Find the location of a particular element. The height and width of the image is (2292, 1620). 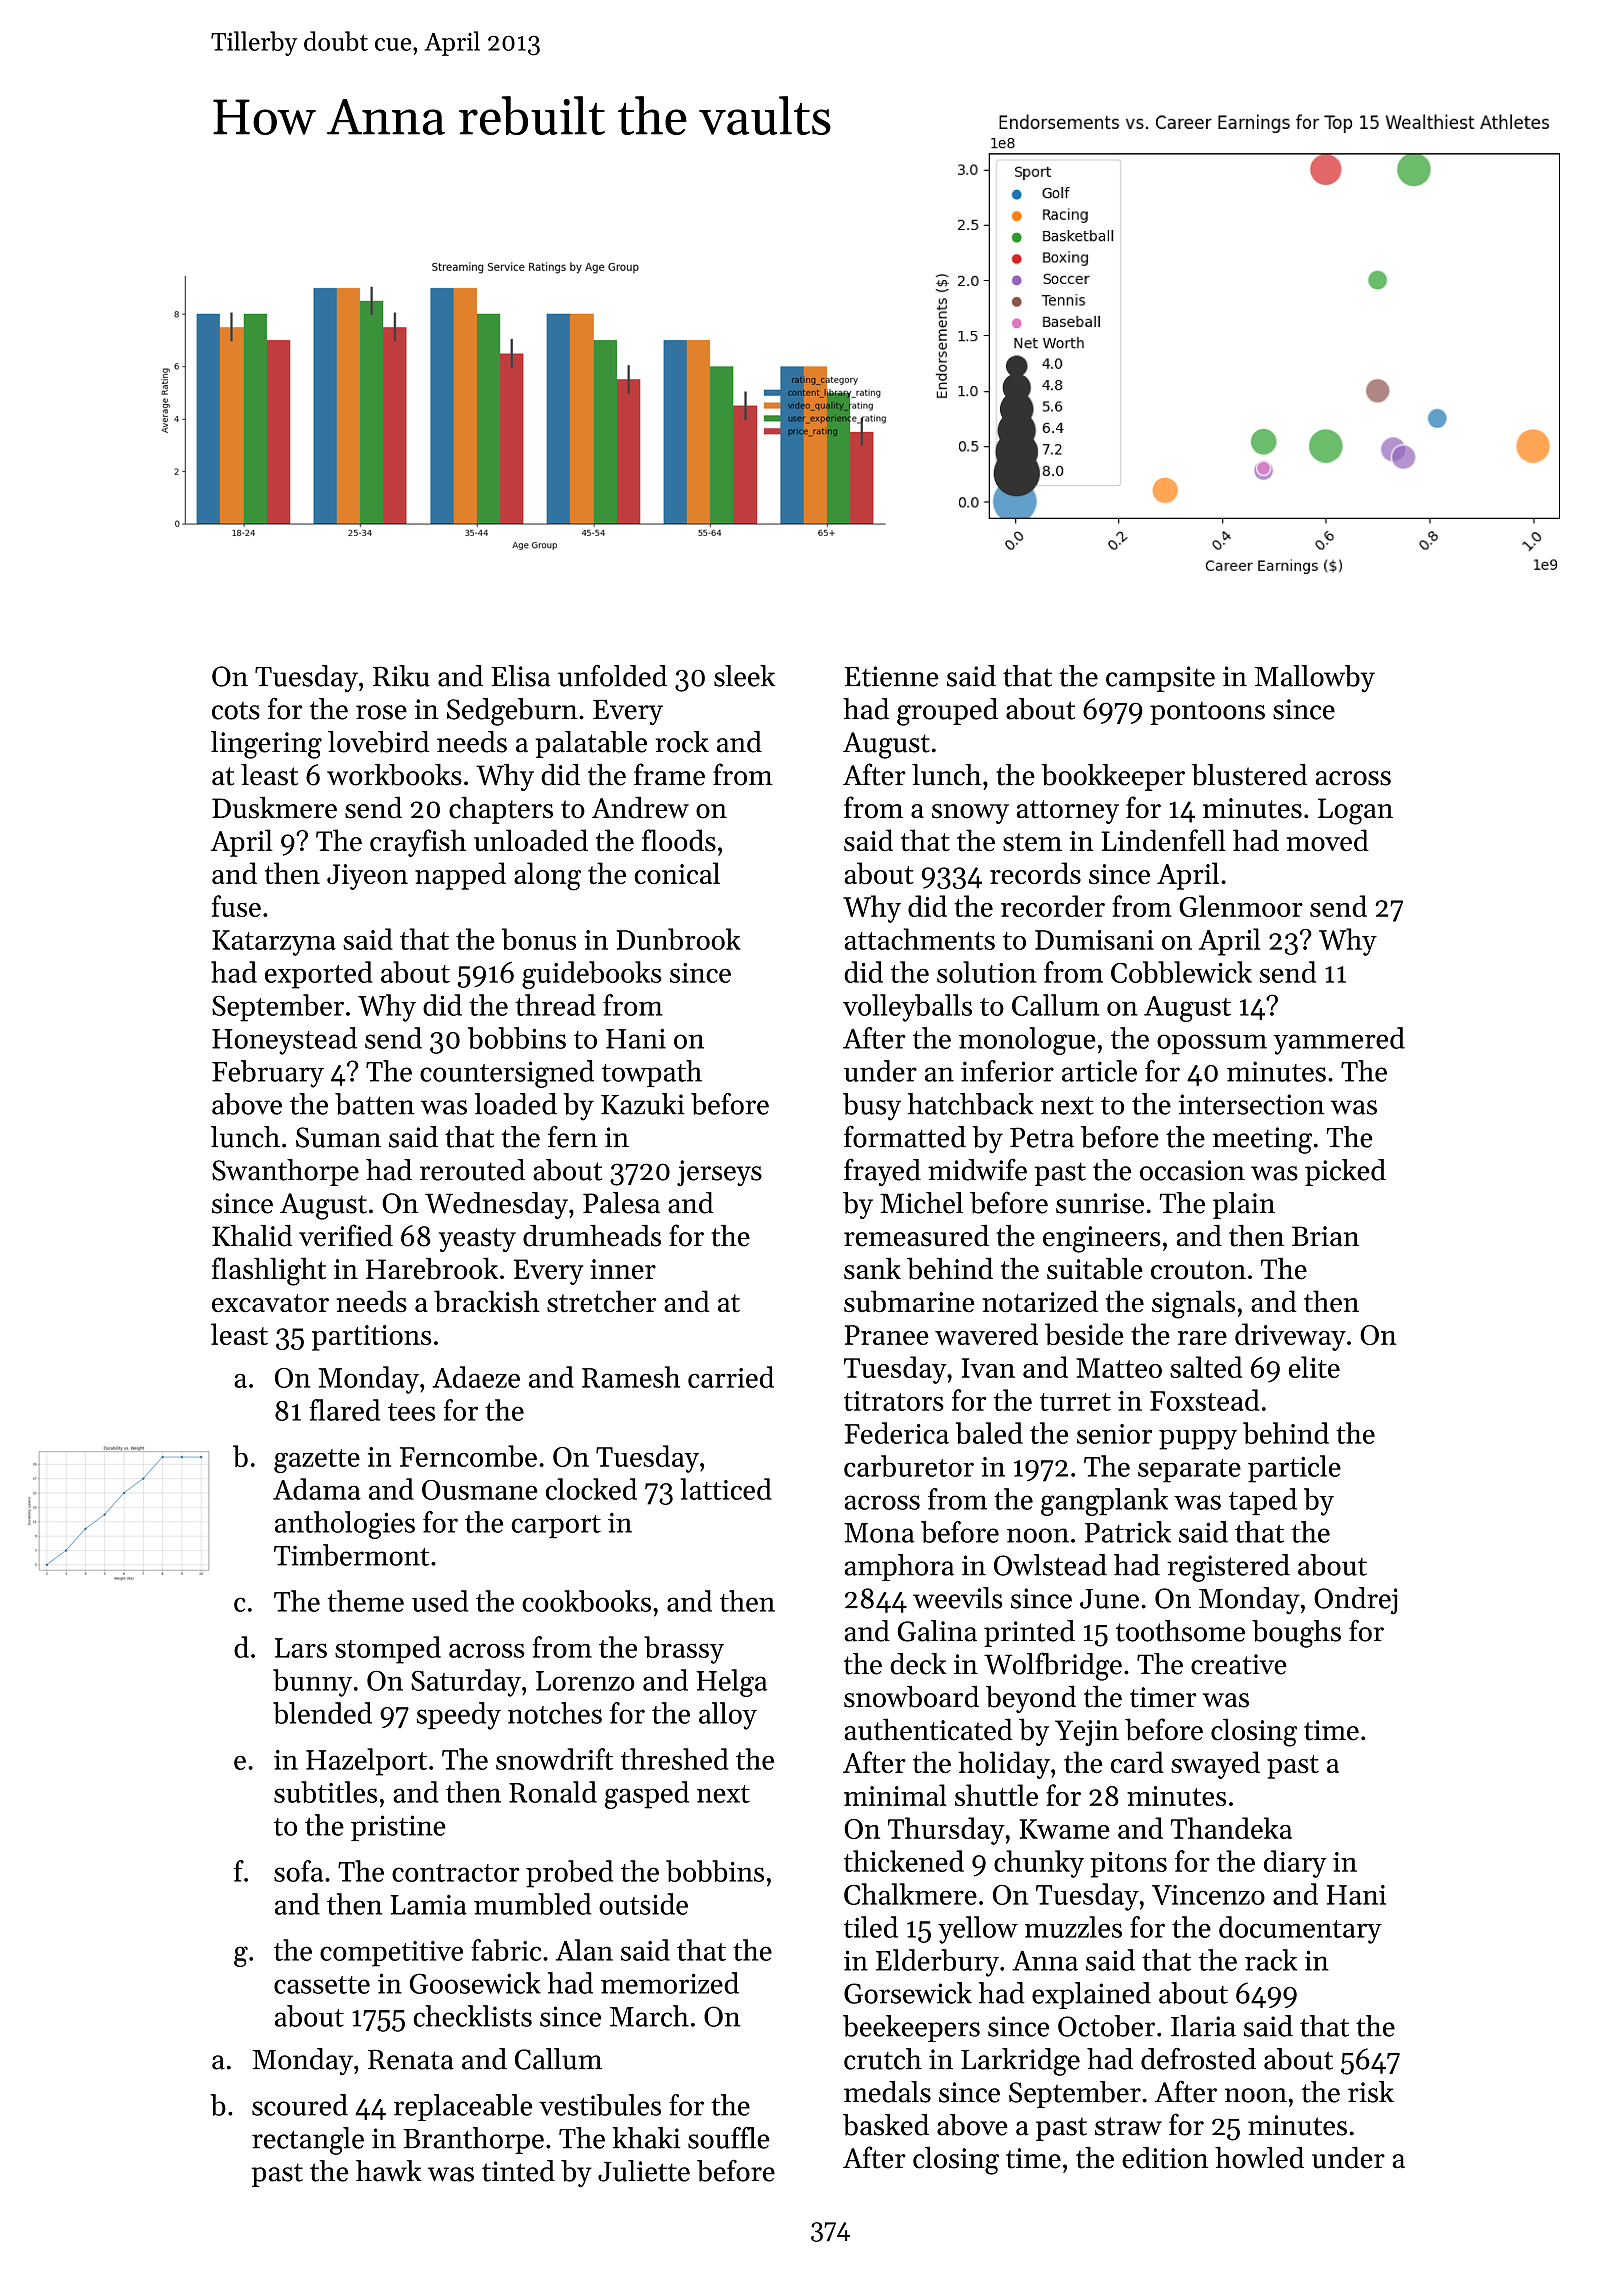

taped is located at coordinates (1263, 1501).
